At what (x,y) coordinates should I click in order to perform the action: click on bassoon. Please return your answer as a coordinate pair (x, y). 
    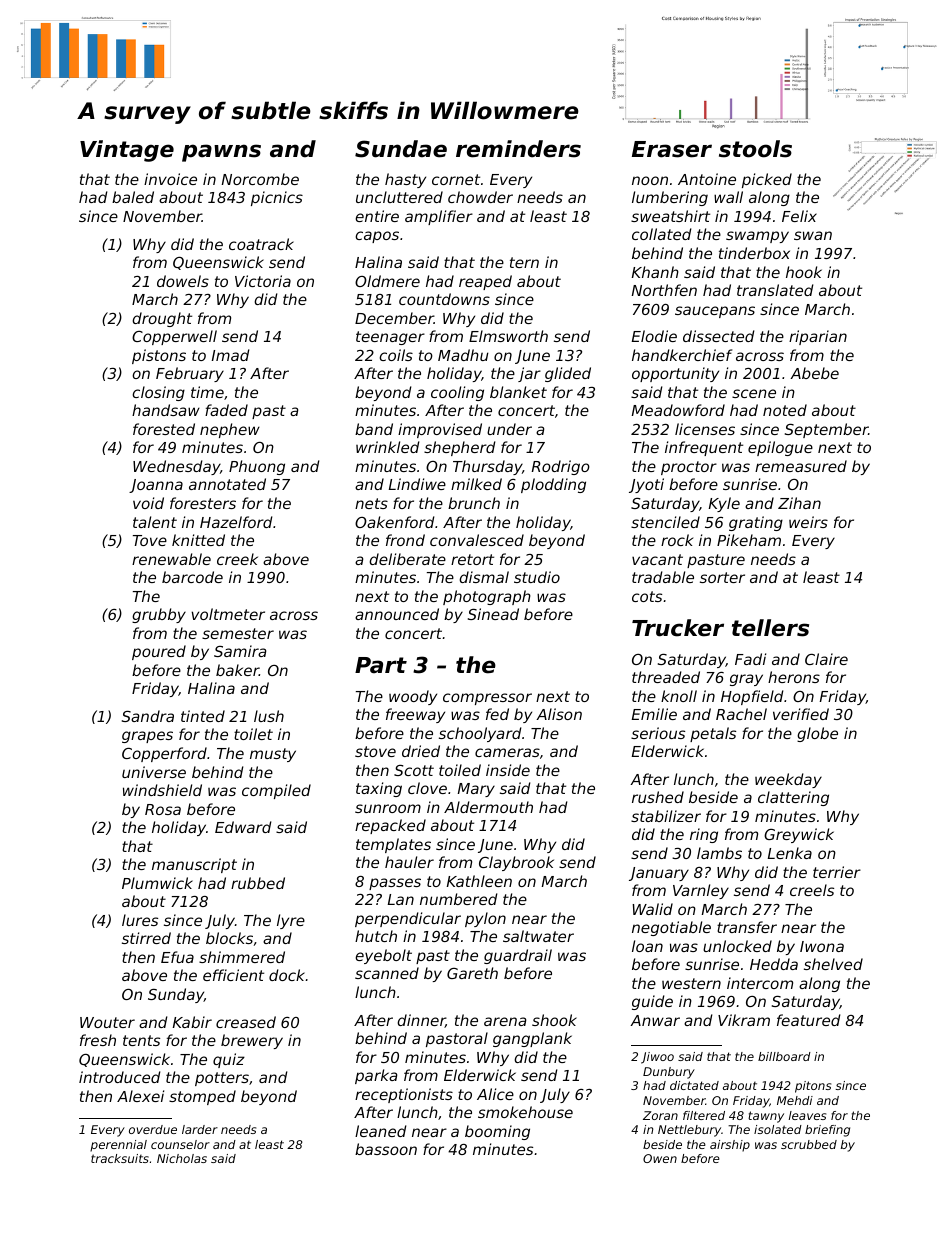
    Looking at the image, I should click on (386, 1149).
